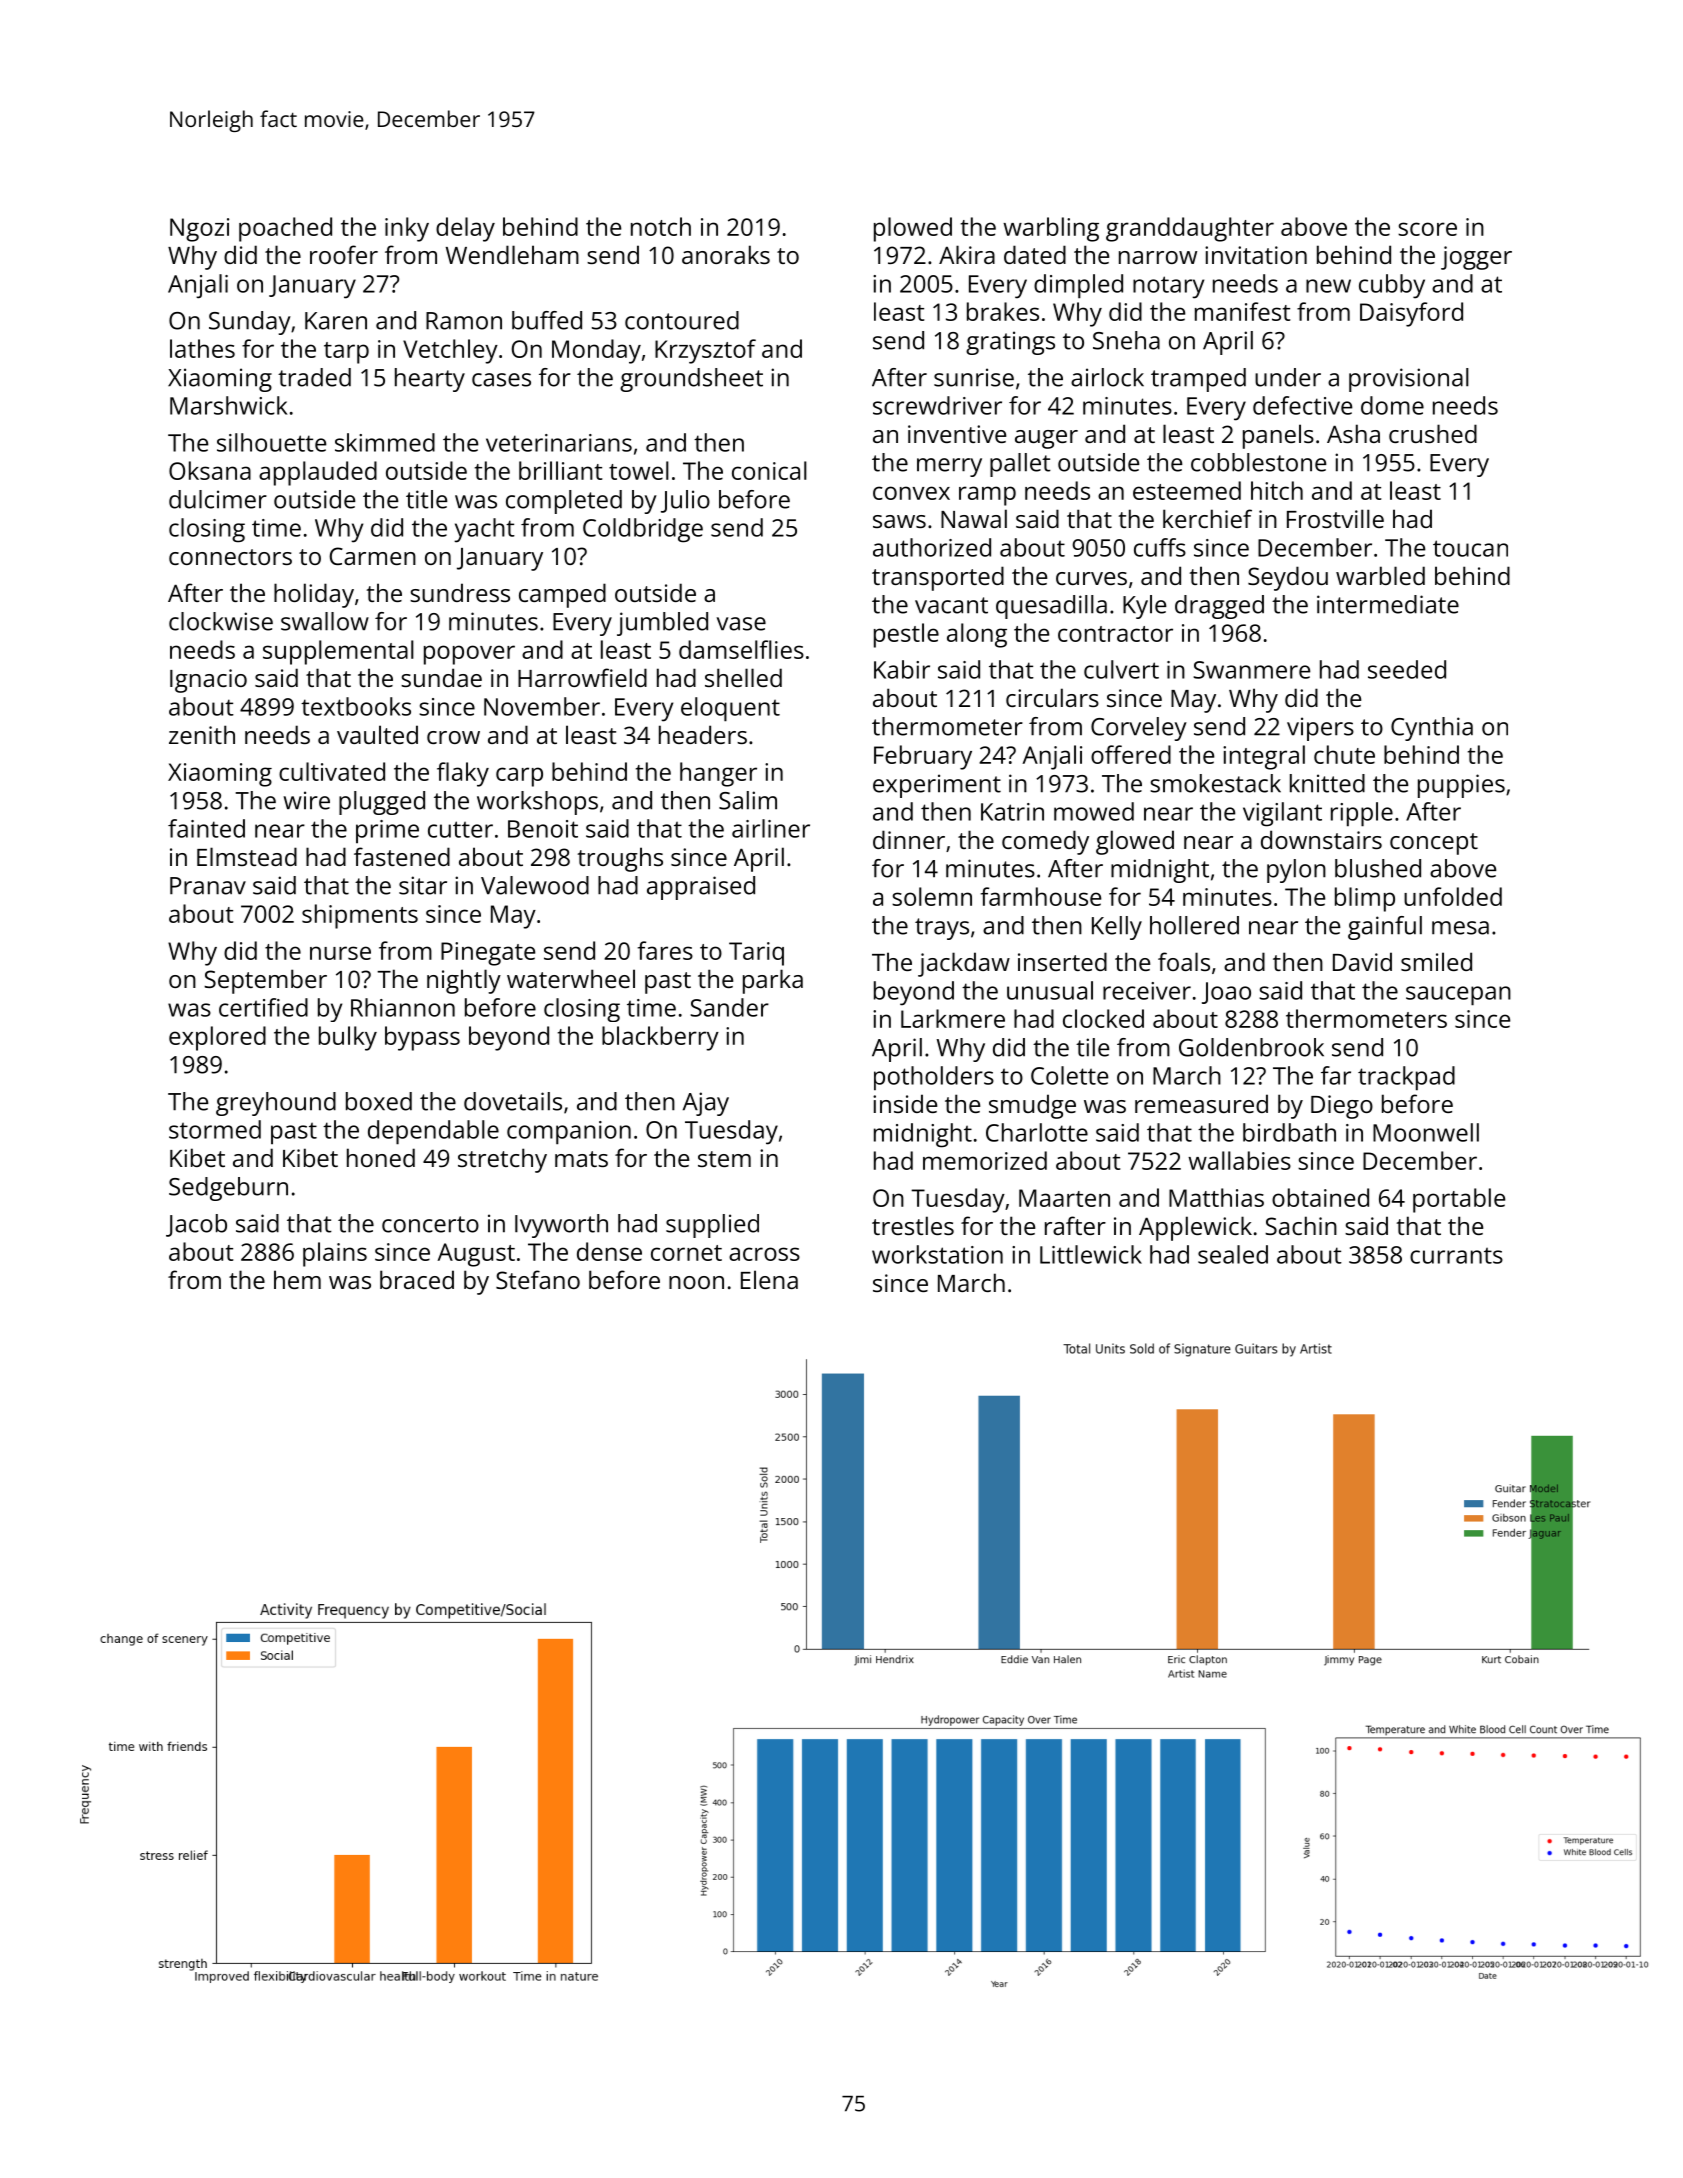 The width and height of the page is (1683, 2178). I want to click on brakes, so click(1003, 311).
